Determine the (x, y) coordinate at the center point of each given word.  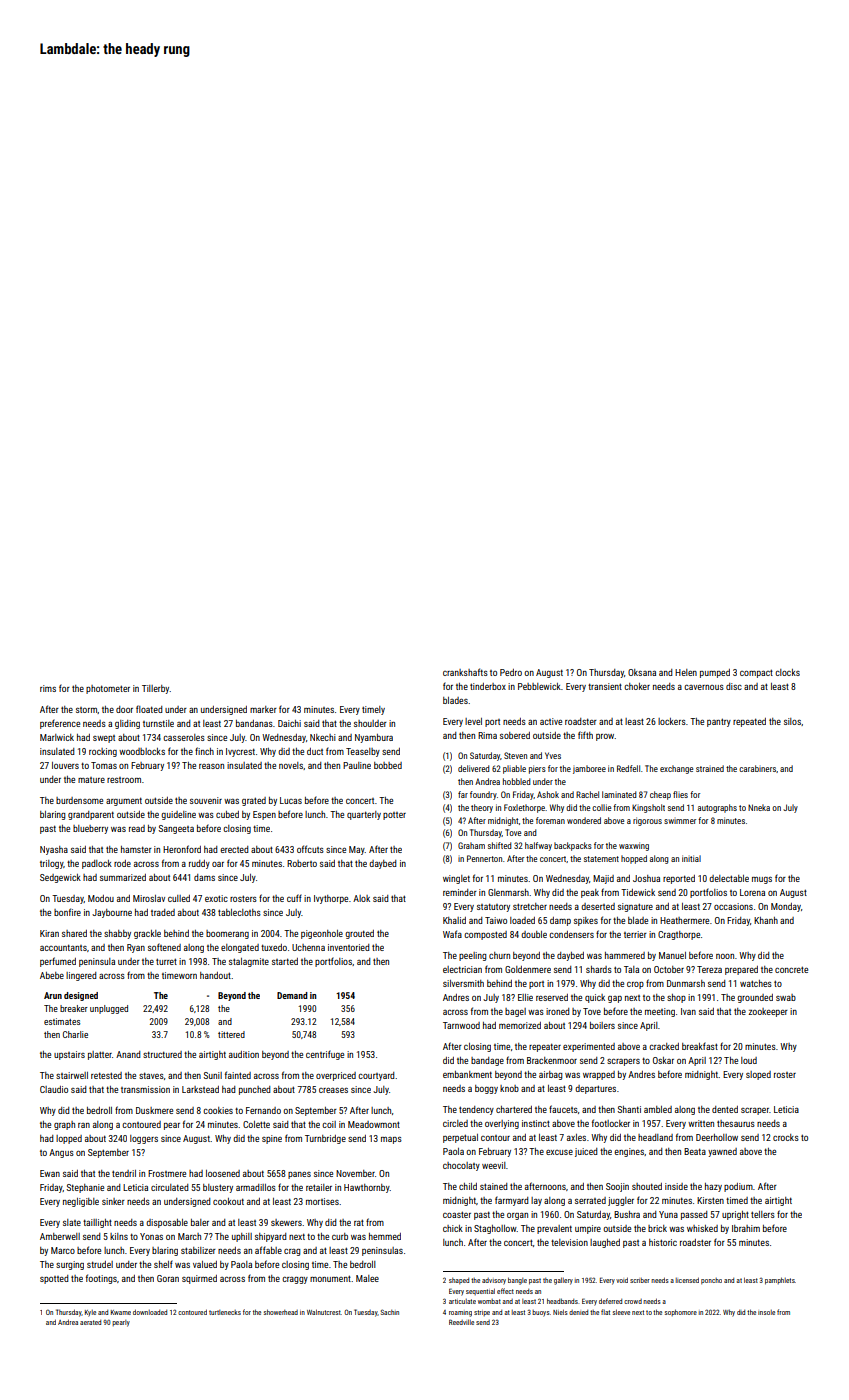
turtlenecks (225, 1312)
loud (749, 1060)
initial (691, 858)
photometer (108, 689)
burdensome (79, 800)
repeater (545, 1047)
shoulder (370, 723)
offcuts (310, 849)
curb (340, 1236)
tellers (763, 1214)
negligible (81, 1202)
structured (162, 1054)
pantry (719, 722)
